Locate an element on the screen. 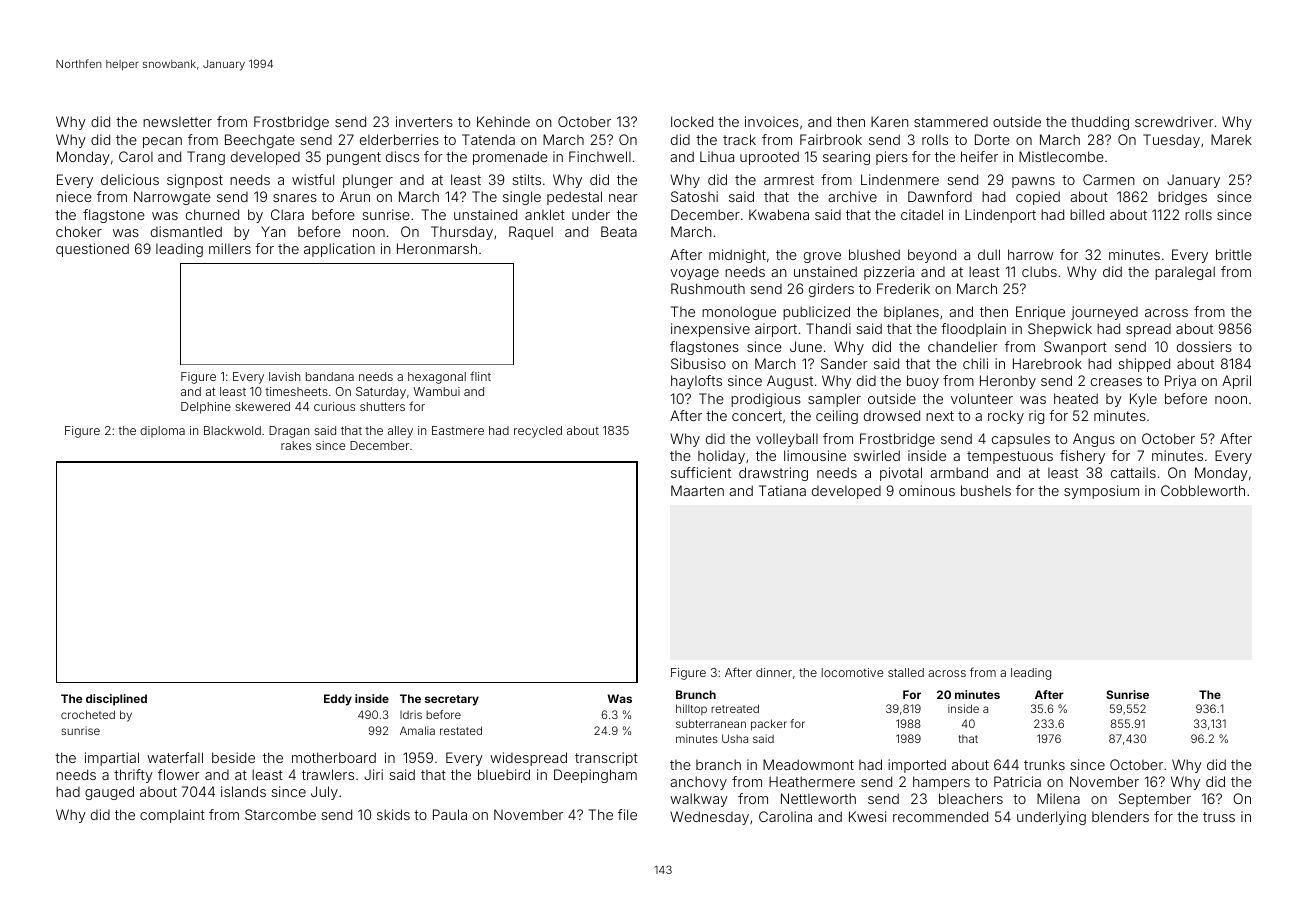 Image resolution: width=1308 pixels, height=924 pixels. billed is located at coordinates (1087, 214).
